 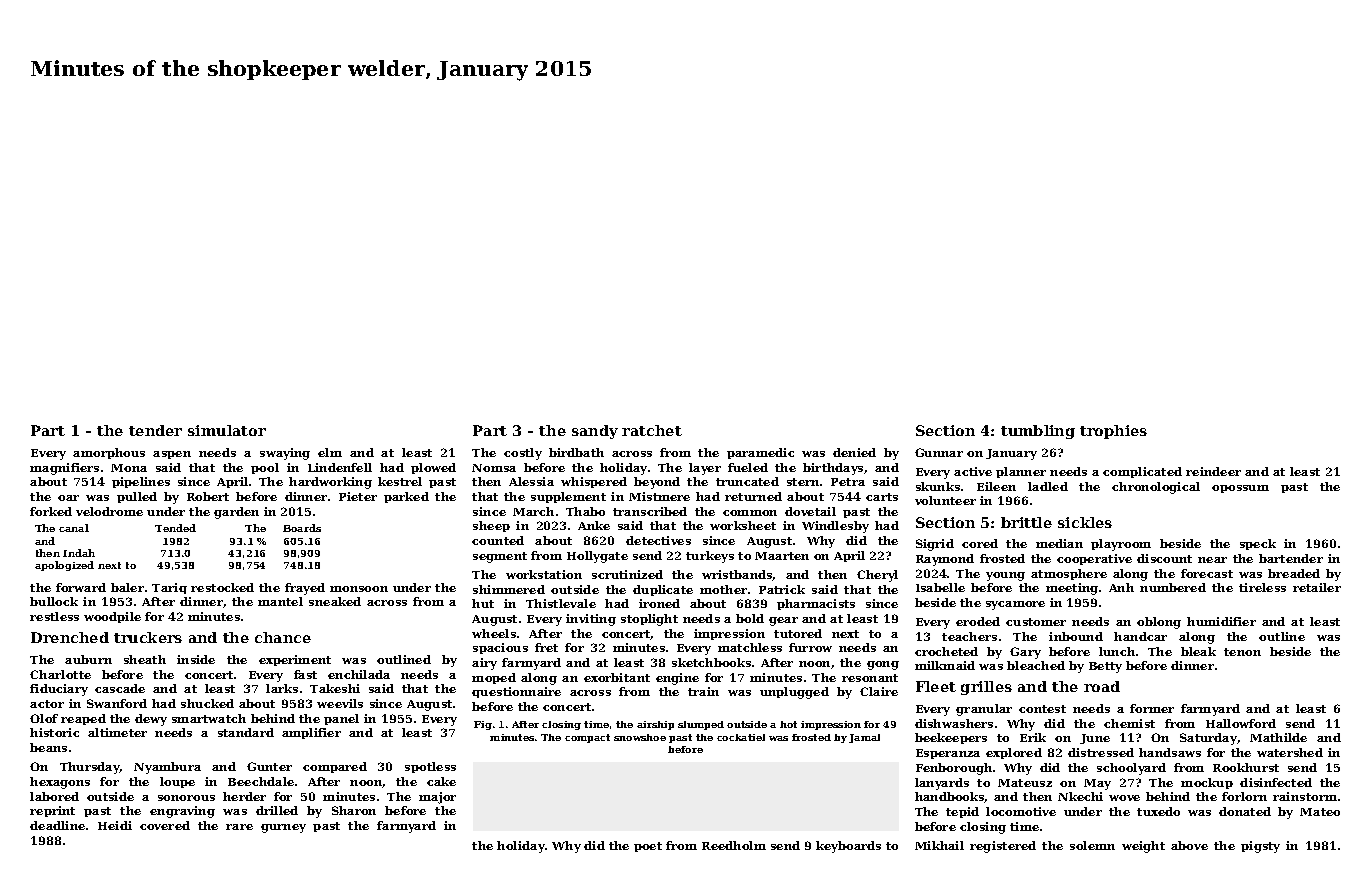 I want to click on tumbling, so click(x=1038, y=432).
